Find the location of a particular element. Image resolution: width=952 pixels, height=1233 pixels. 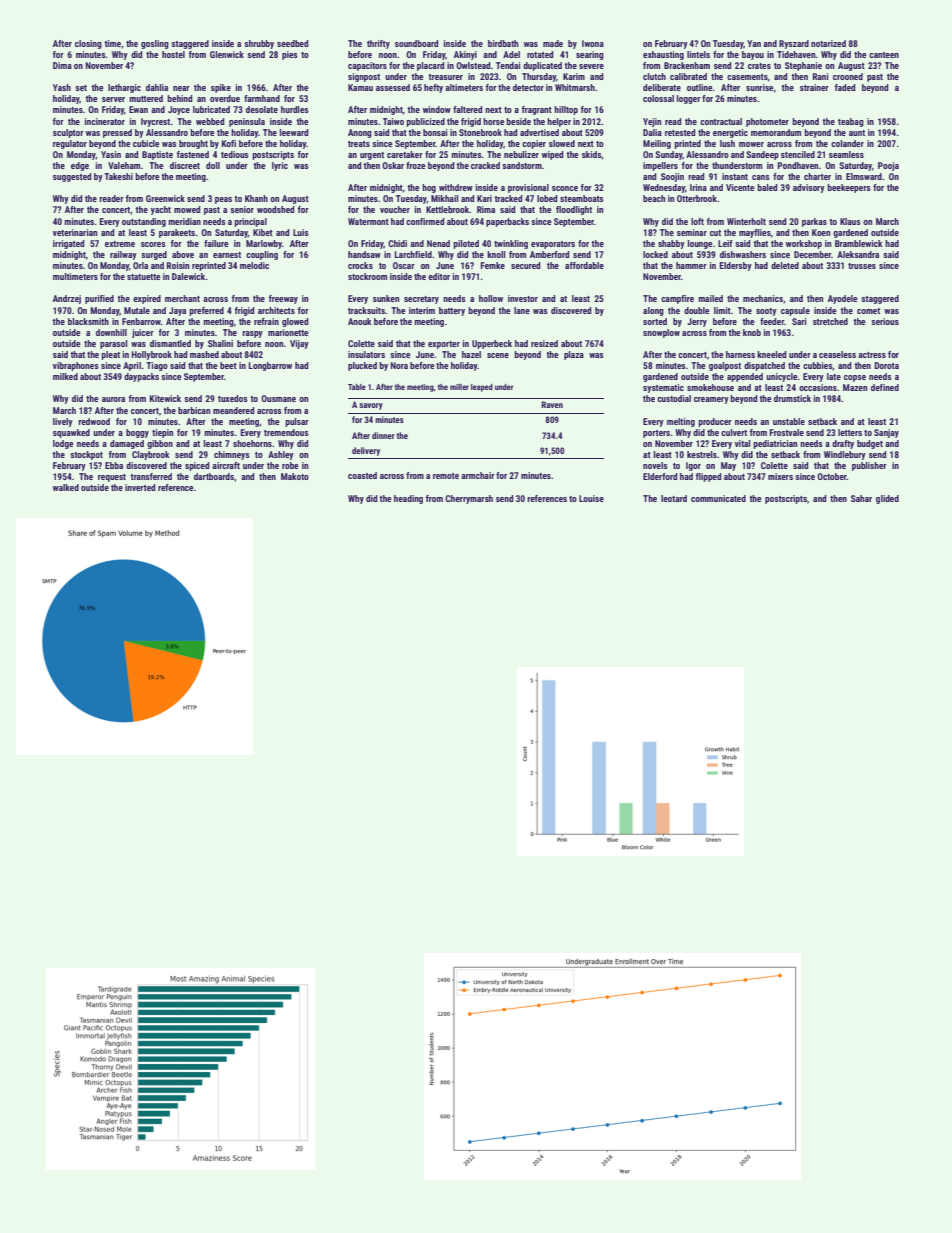

failure is located at coordinates (216, 243).
